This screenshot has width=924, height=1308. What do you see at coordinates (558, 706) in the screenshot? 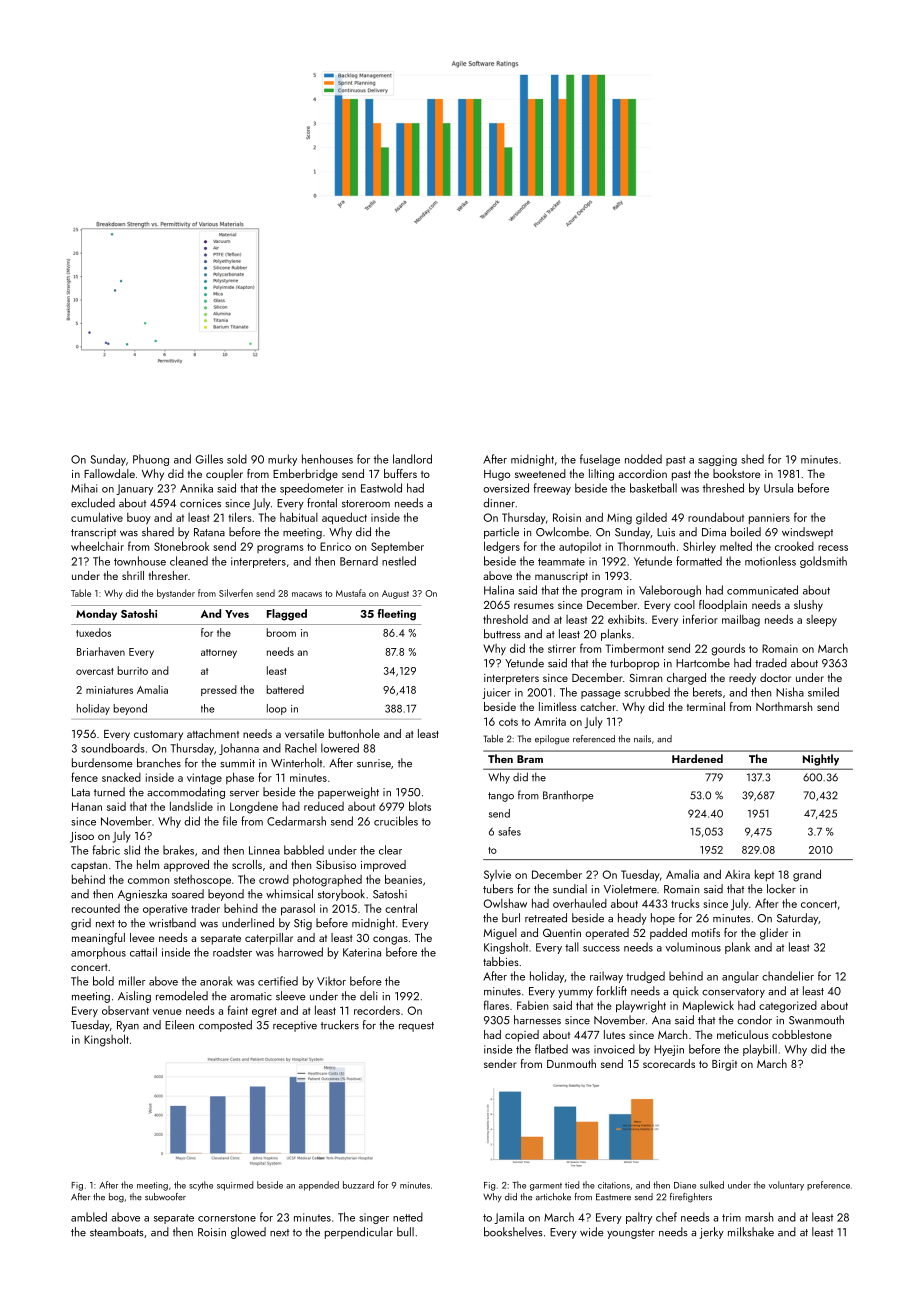
I see `limitless` at bounding box center [558, 706].
